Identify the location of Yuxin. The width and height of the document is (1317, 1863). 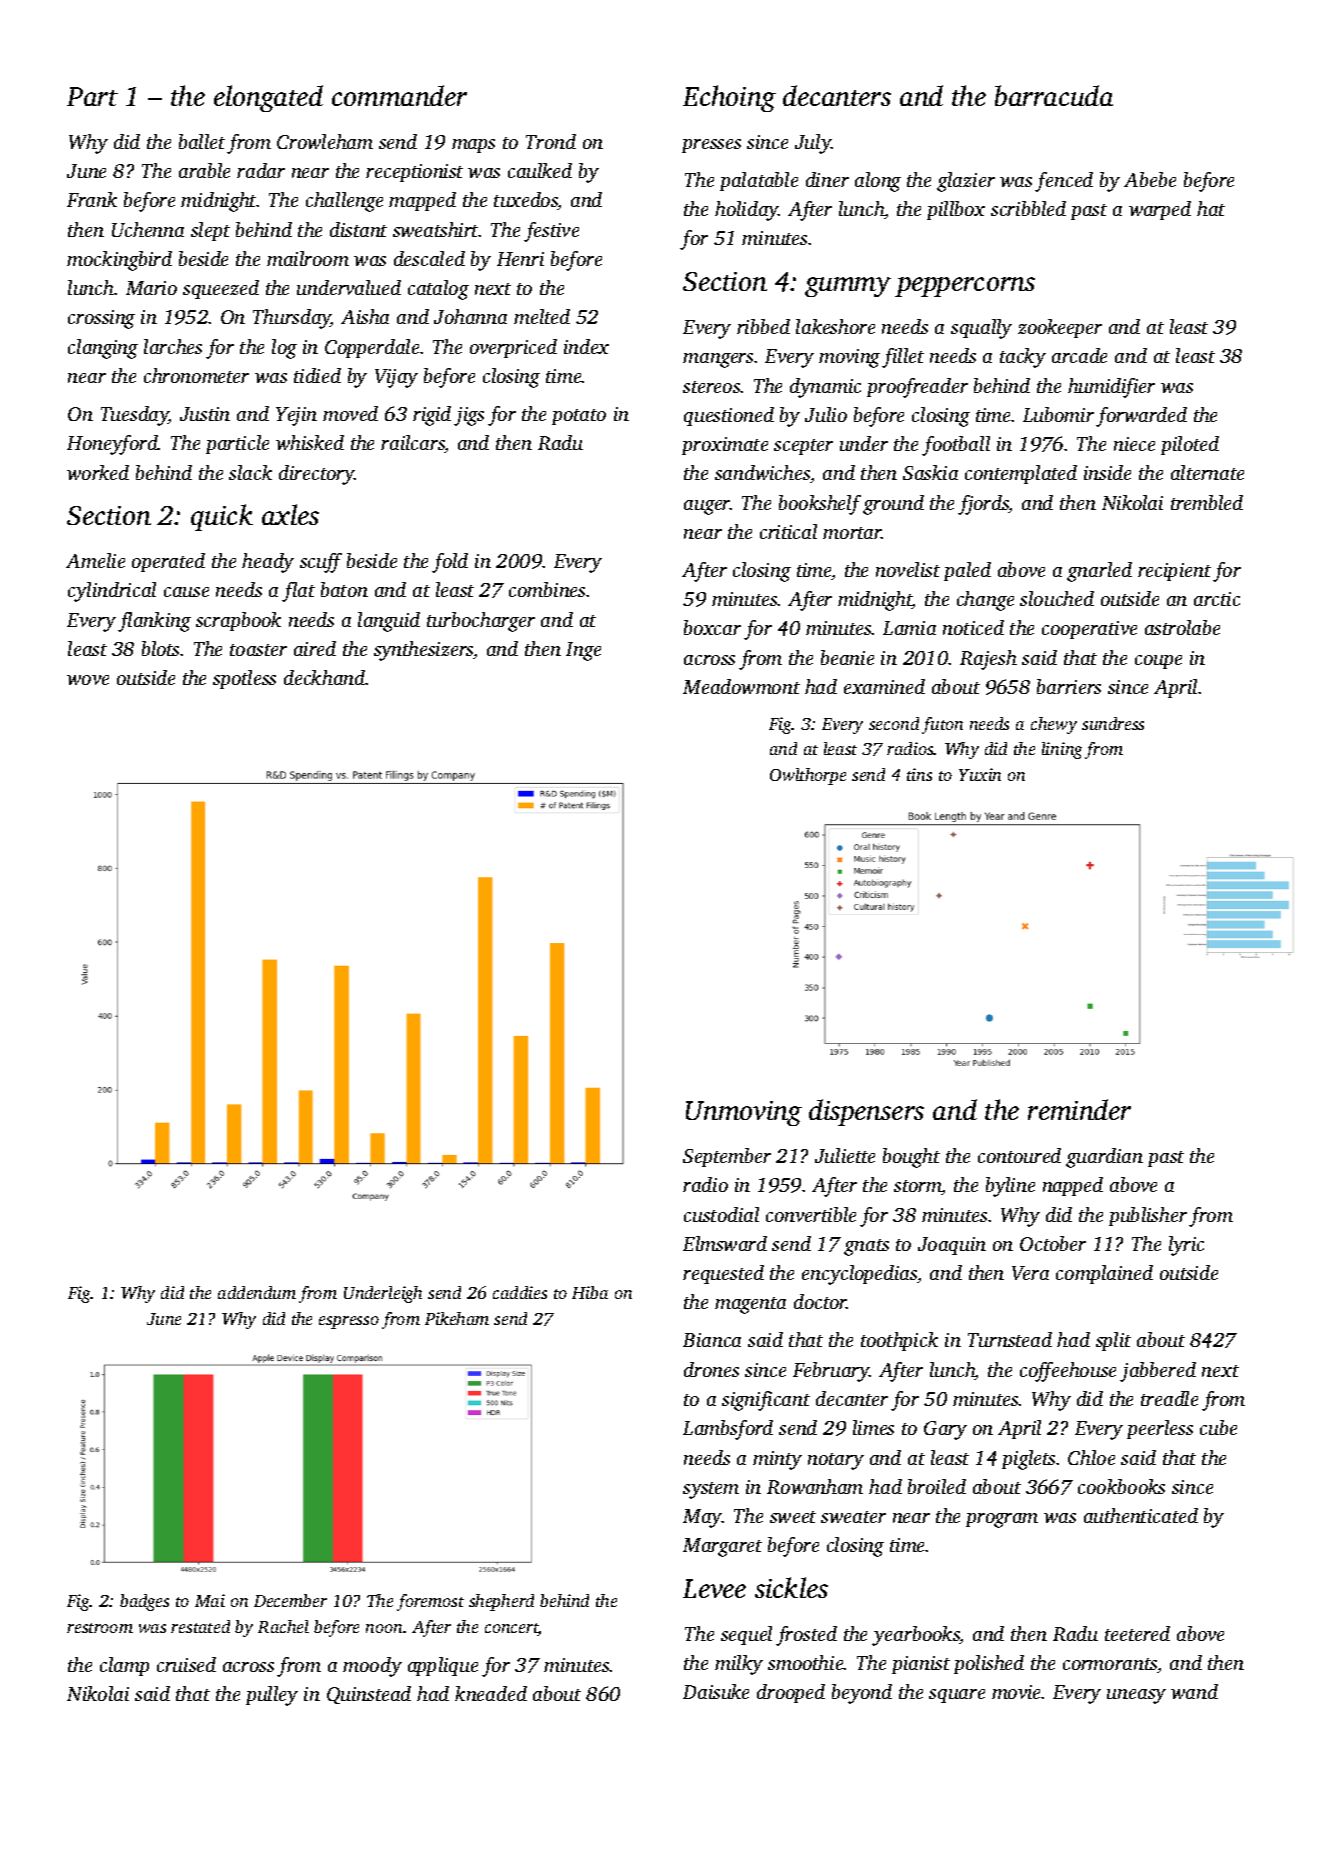
(980, 774).
